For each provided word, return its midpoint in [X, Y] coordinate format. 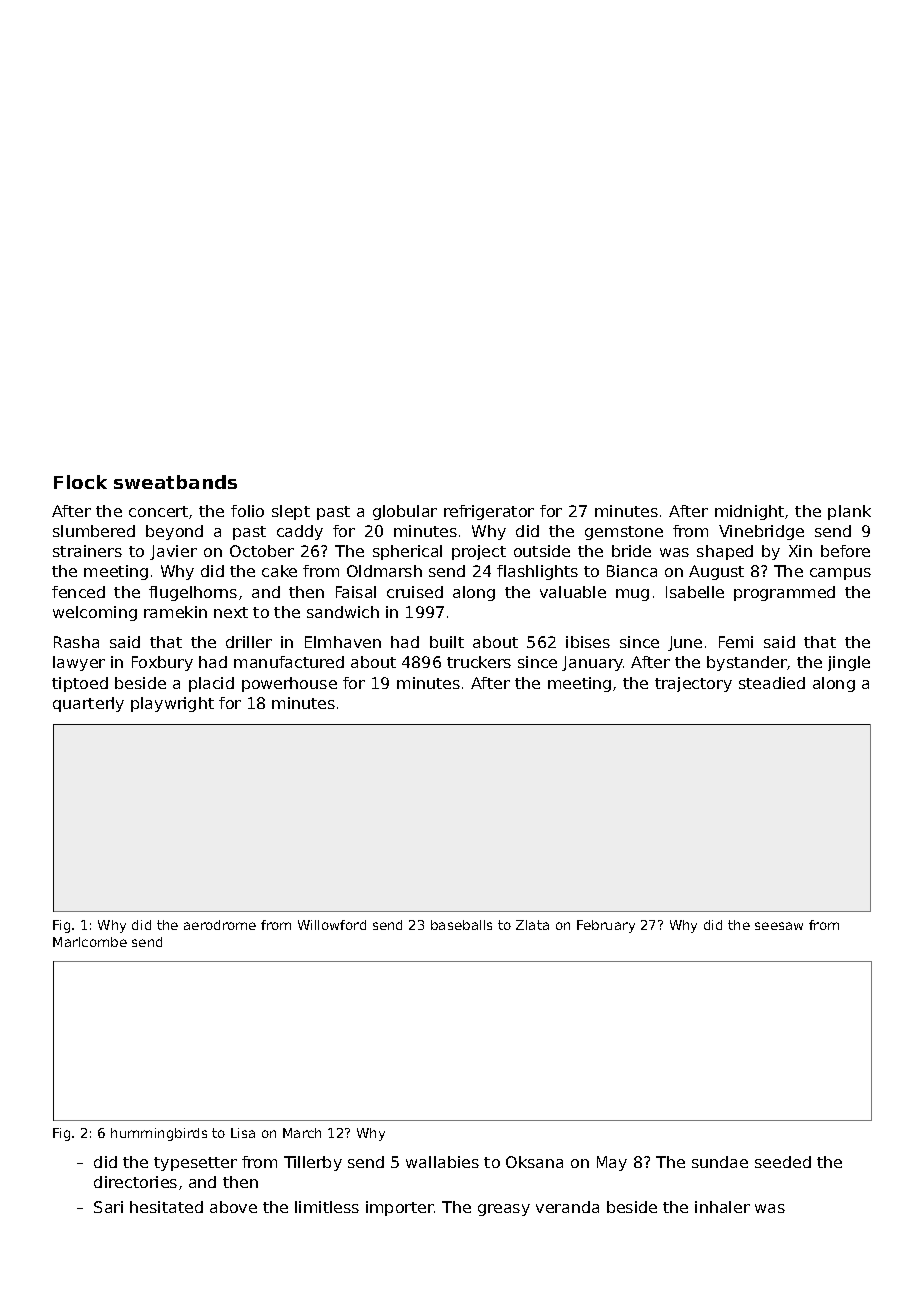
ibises [588, 642]
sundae [720, 1162]
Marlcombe [90, 942]
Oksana [534, 1162]
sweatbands [175, 482]
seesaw [779, 926]
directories [135, 1182]
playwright [172, 704]
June [685, 643]
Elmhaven [343, 642]
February [606, 926]
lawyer [79, 663]
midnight [749, 512]
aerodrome [220, 925]
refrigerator [489, 512]
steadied [772, 683]
